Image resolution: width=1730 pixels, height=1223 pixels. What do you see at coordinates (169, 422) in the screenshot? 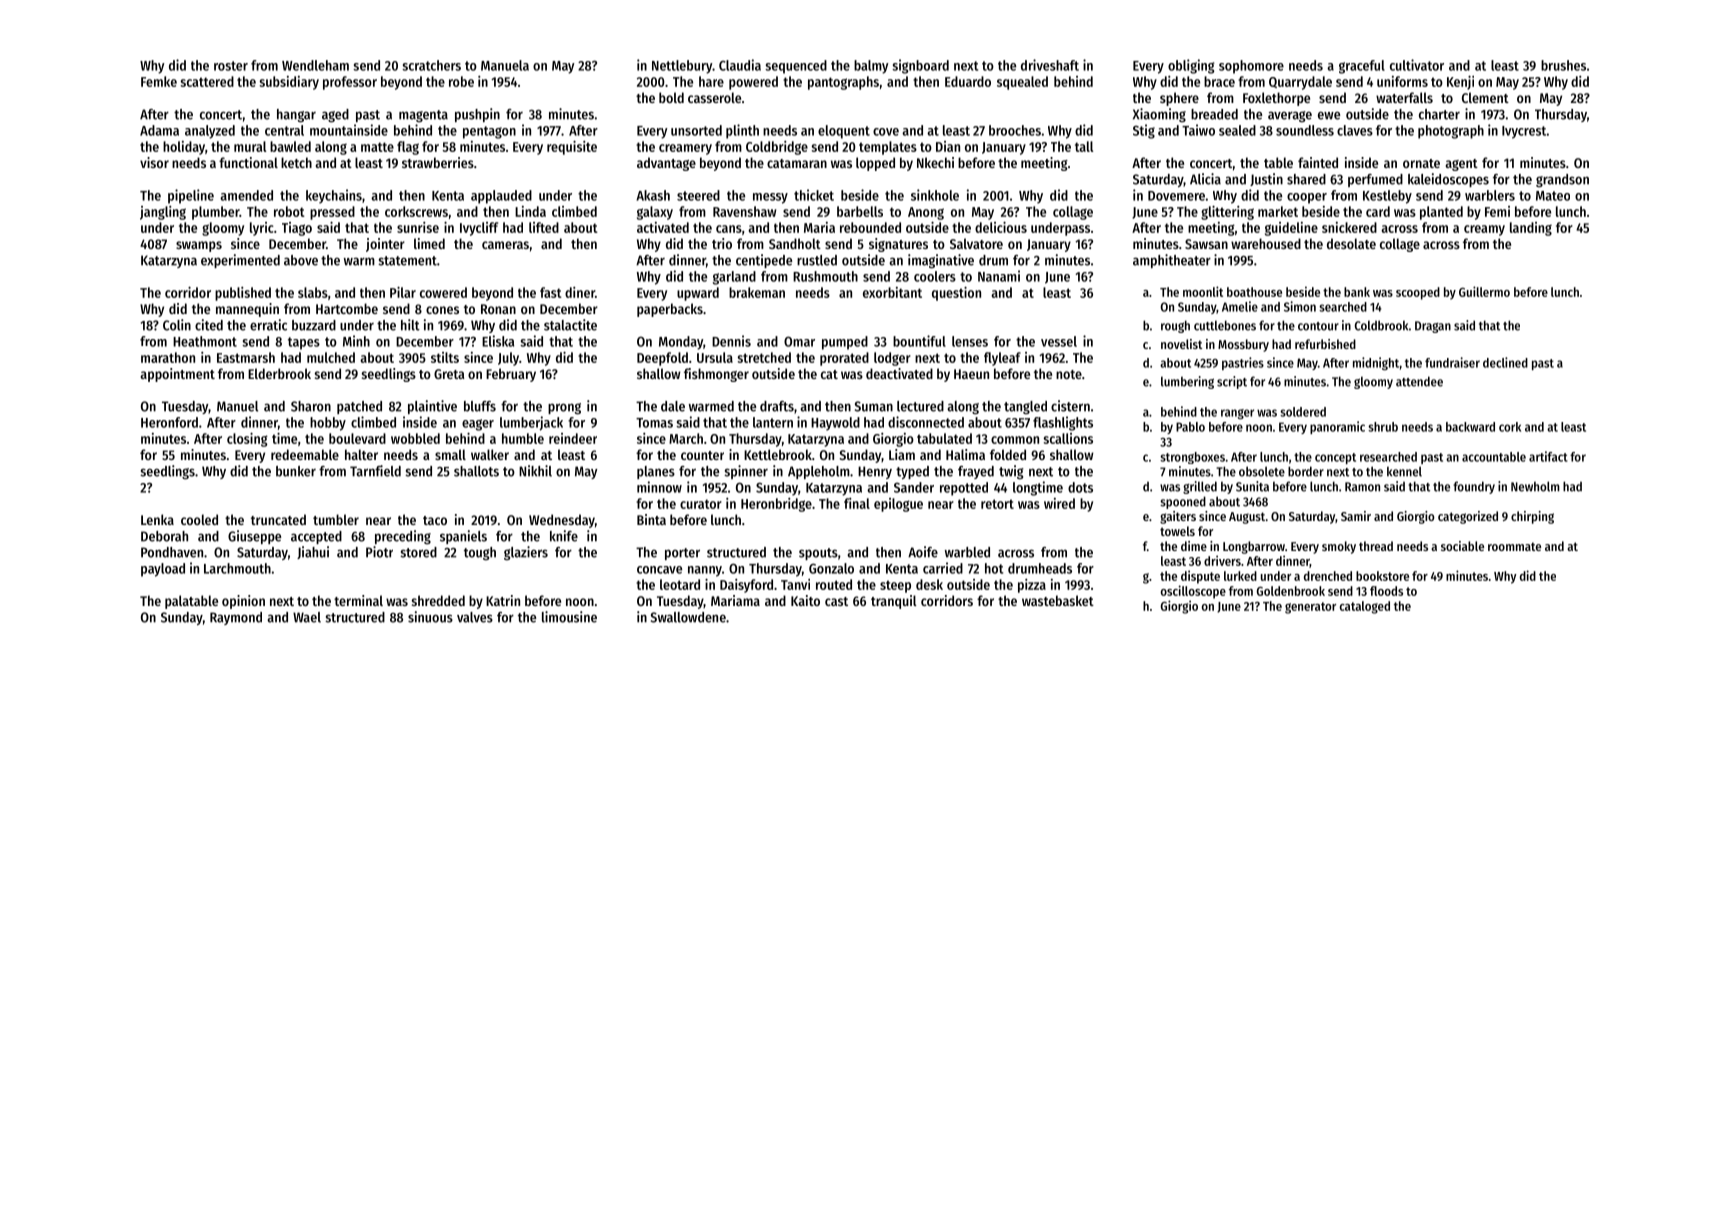
I see `Heronford` at bounding box center [169, 422].
